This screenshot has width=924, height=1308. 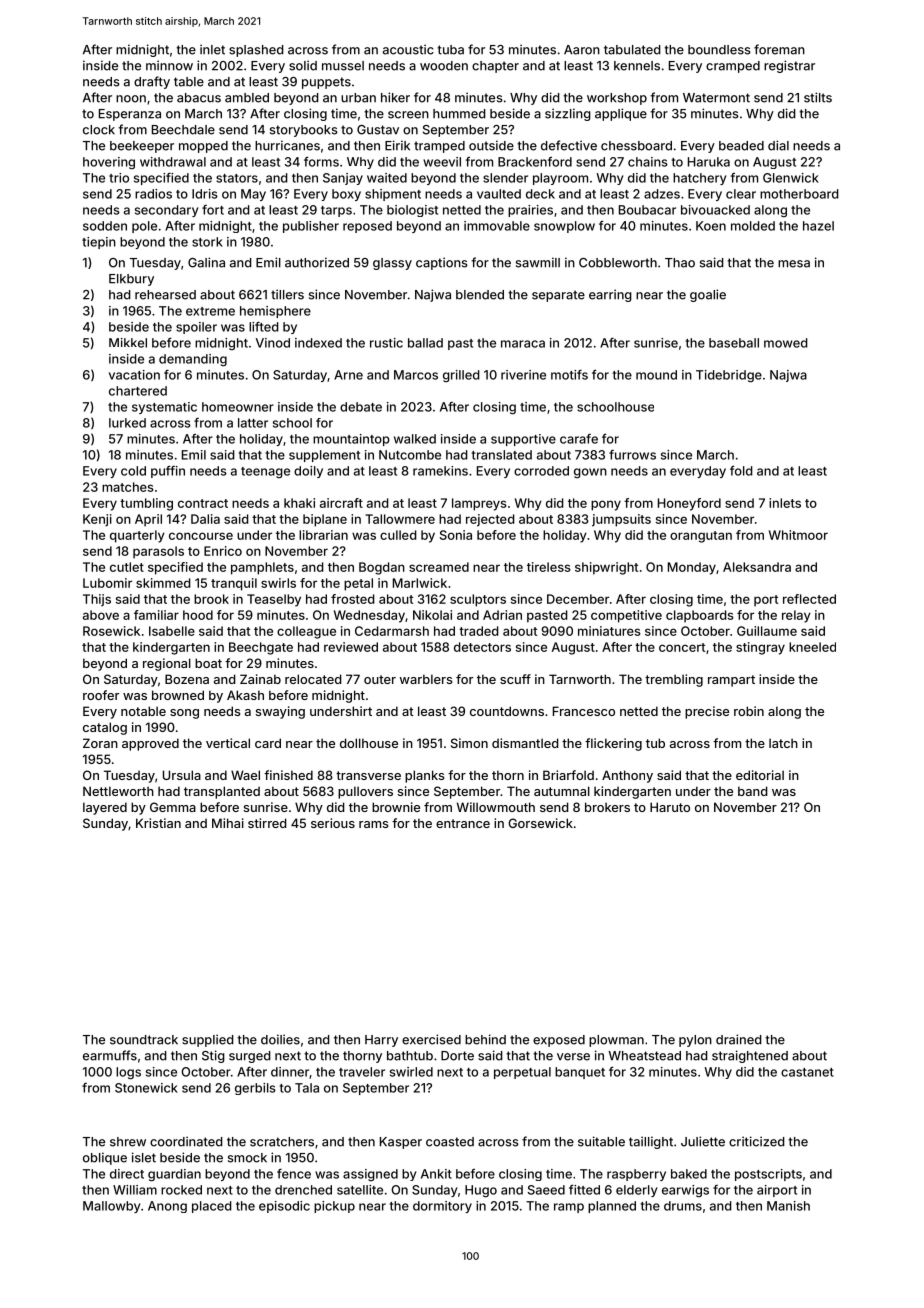 What do you see at coordinates (118, 791) in the screenshot?
I see `Nettleworth` at bounding box center [118, 791].
